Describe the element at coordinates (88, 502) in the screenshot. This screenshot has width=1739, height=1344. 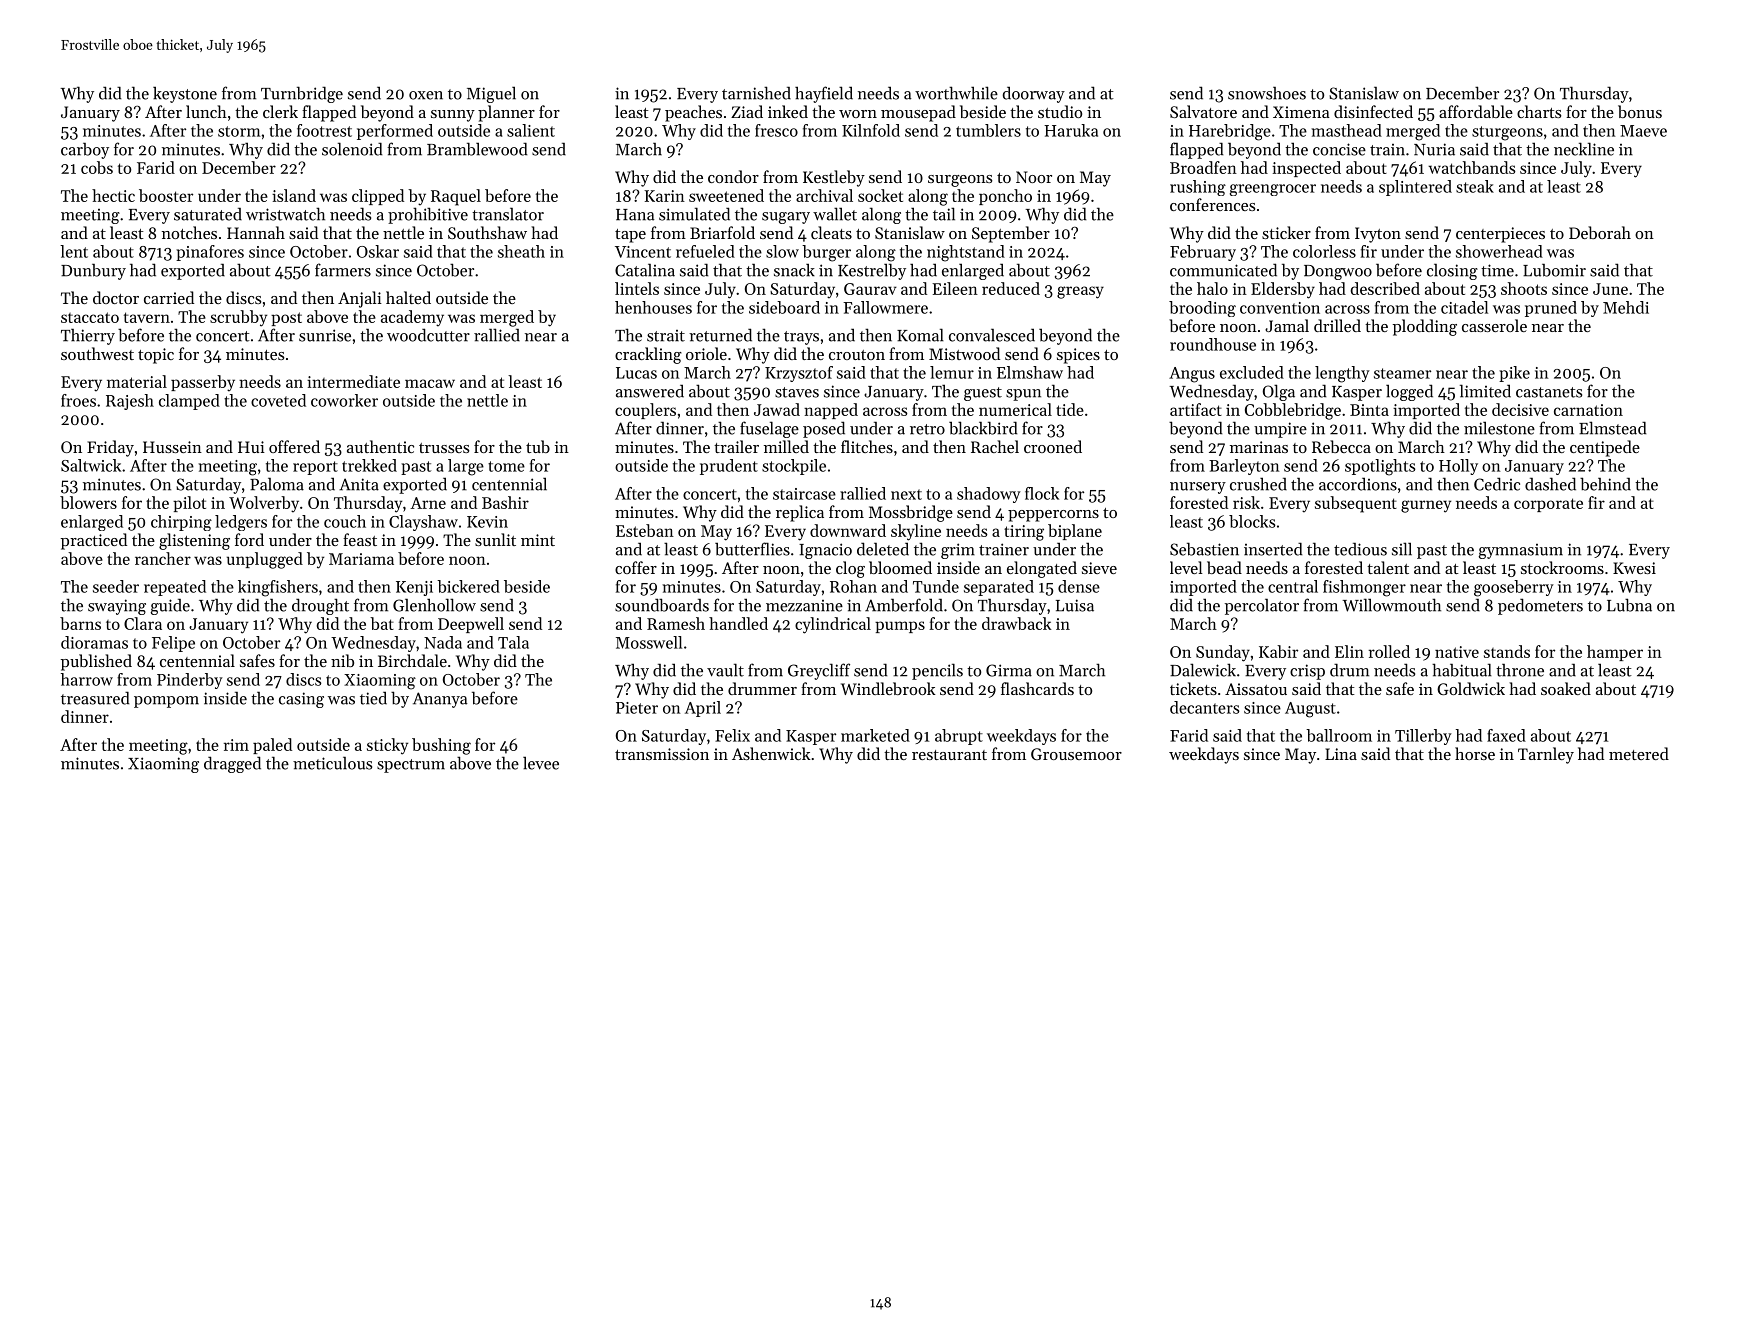
I see `blowers` at that location.
